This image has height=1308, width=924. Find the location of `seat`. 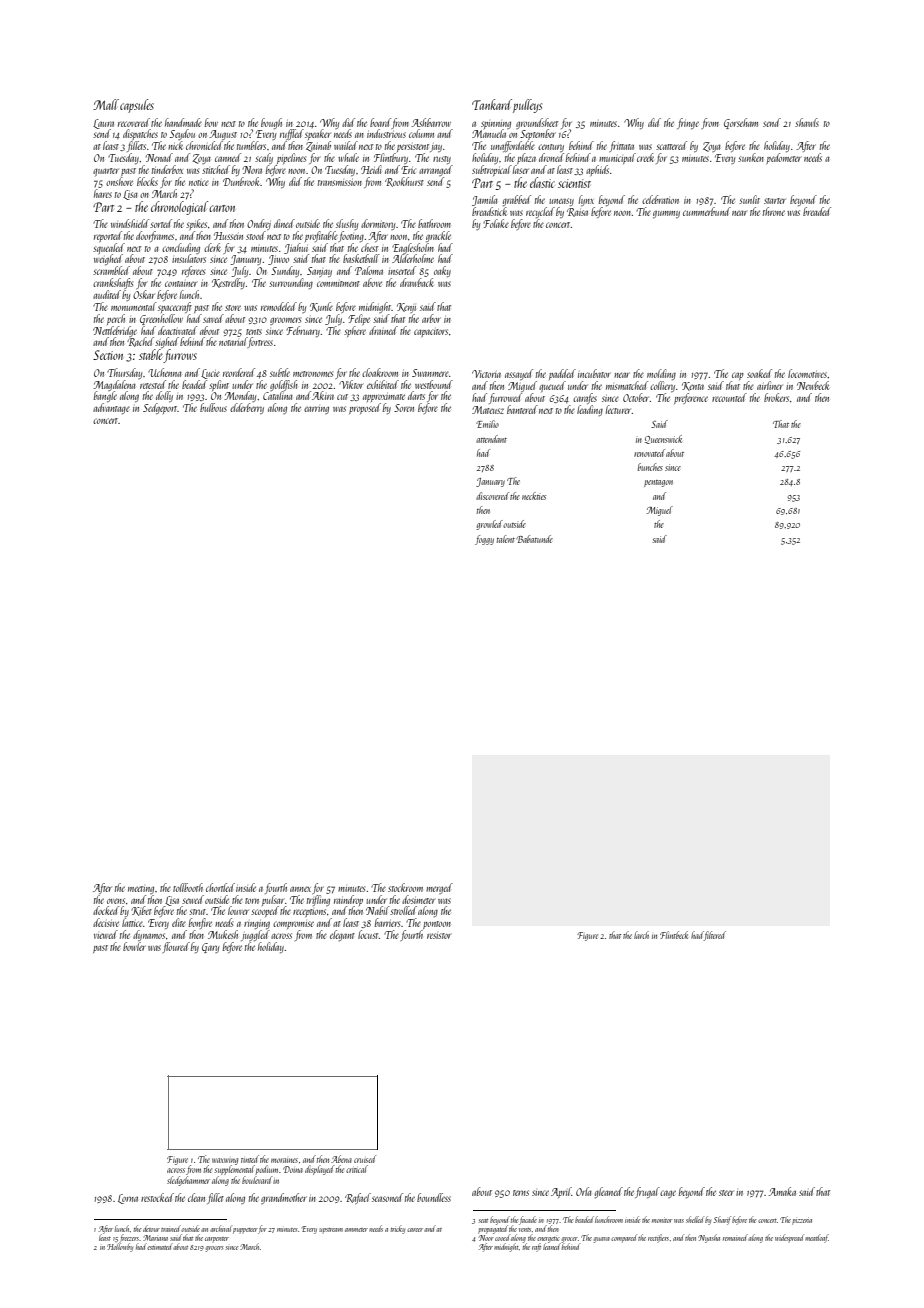

seat is located at coordinates (483, 1221).
